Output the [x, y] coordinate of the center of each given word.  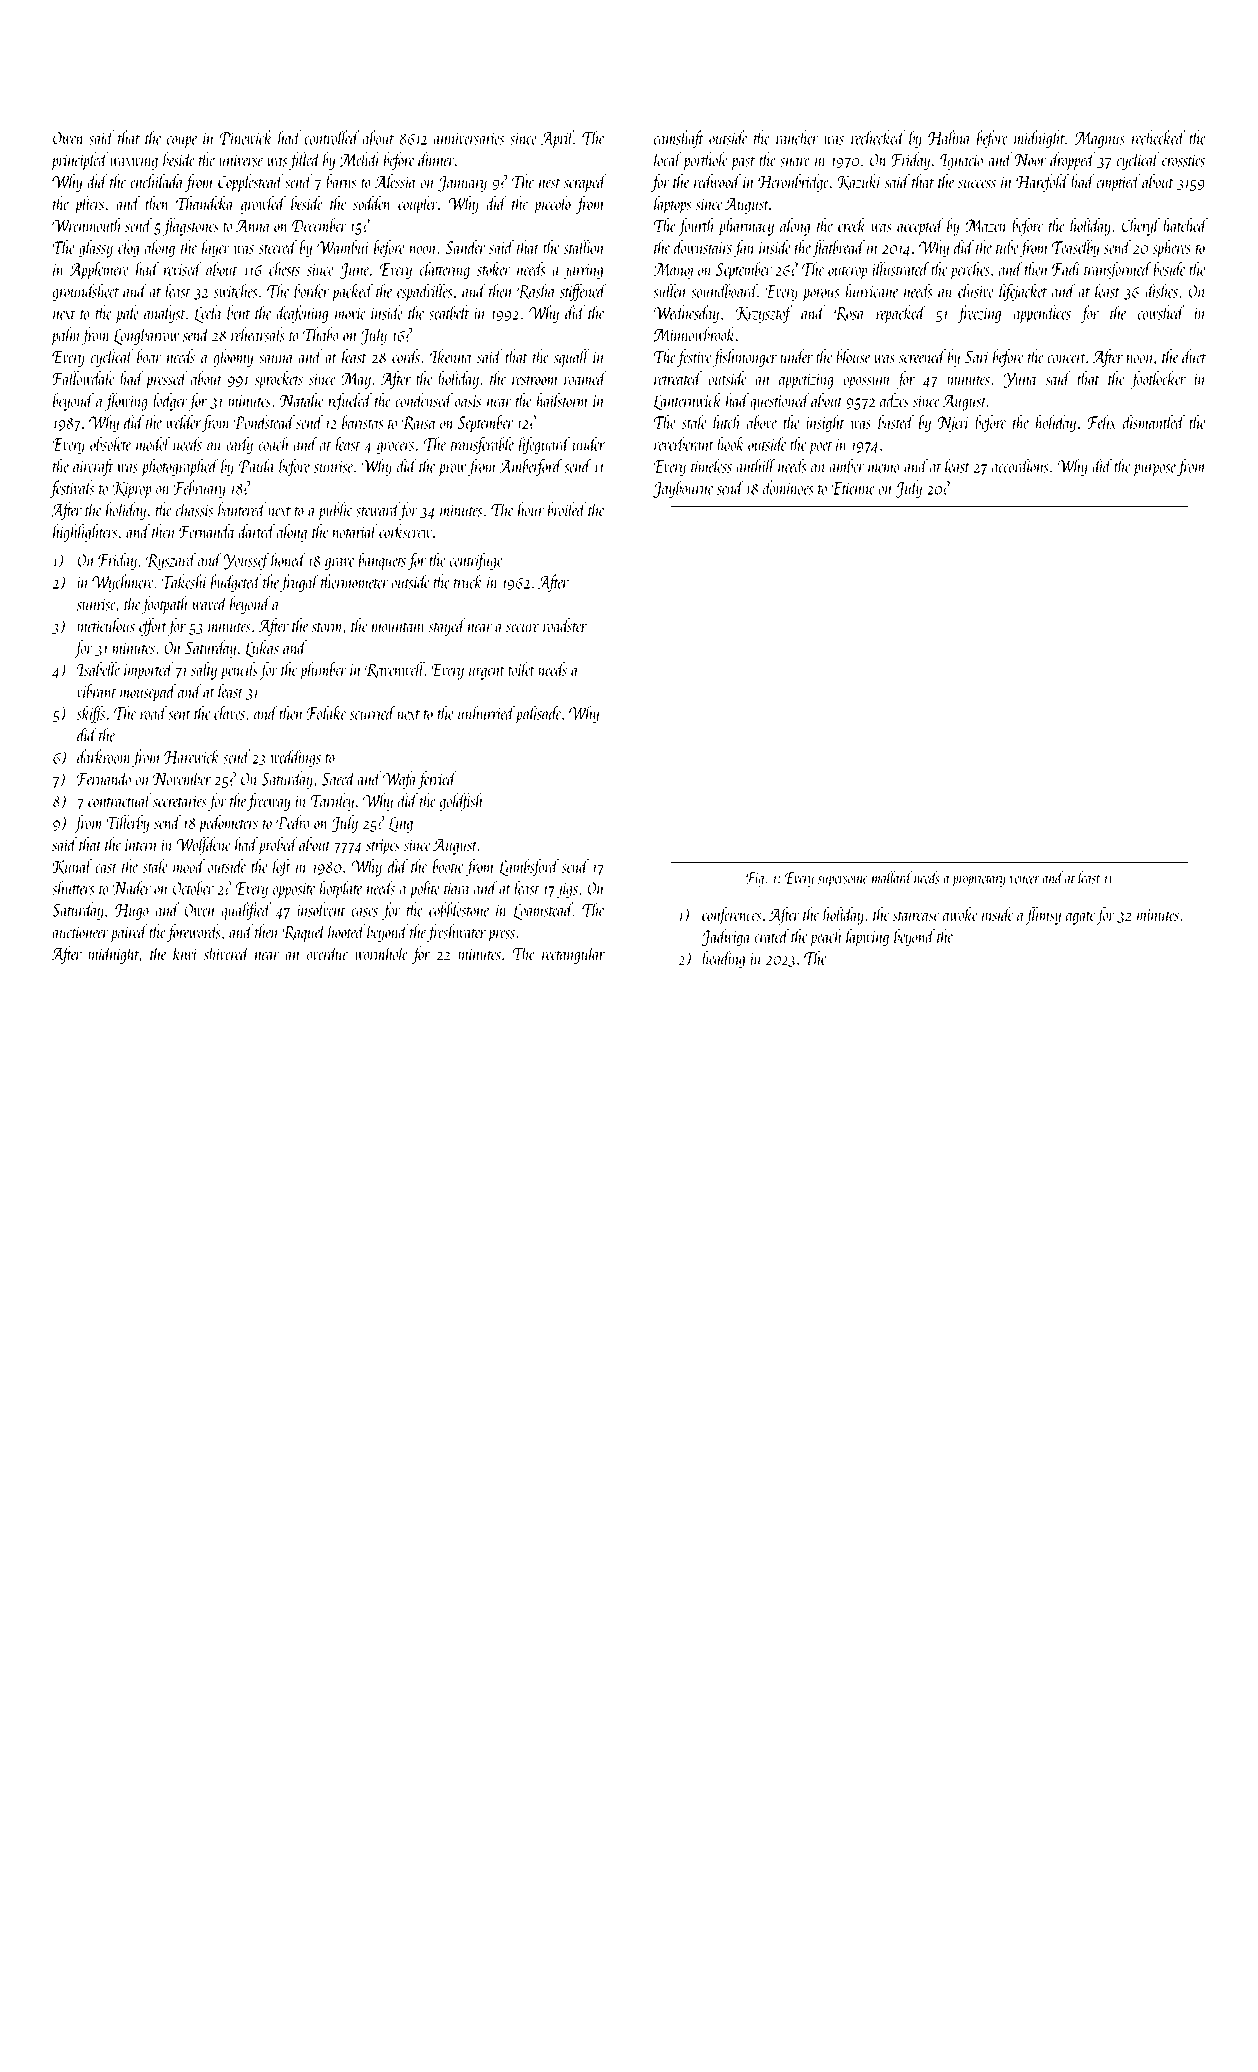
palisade [538, 714]
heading [723, 959]
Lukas [262, 649]
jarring [583, 272]
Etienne [853, 488]
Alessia [395, 181]
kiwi [185, 953]
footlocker [1158, 380]
